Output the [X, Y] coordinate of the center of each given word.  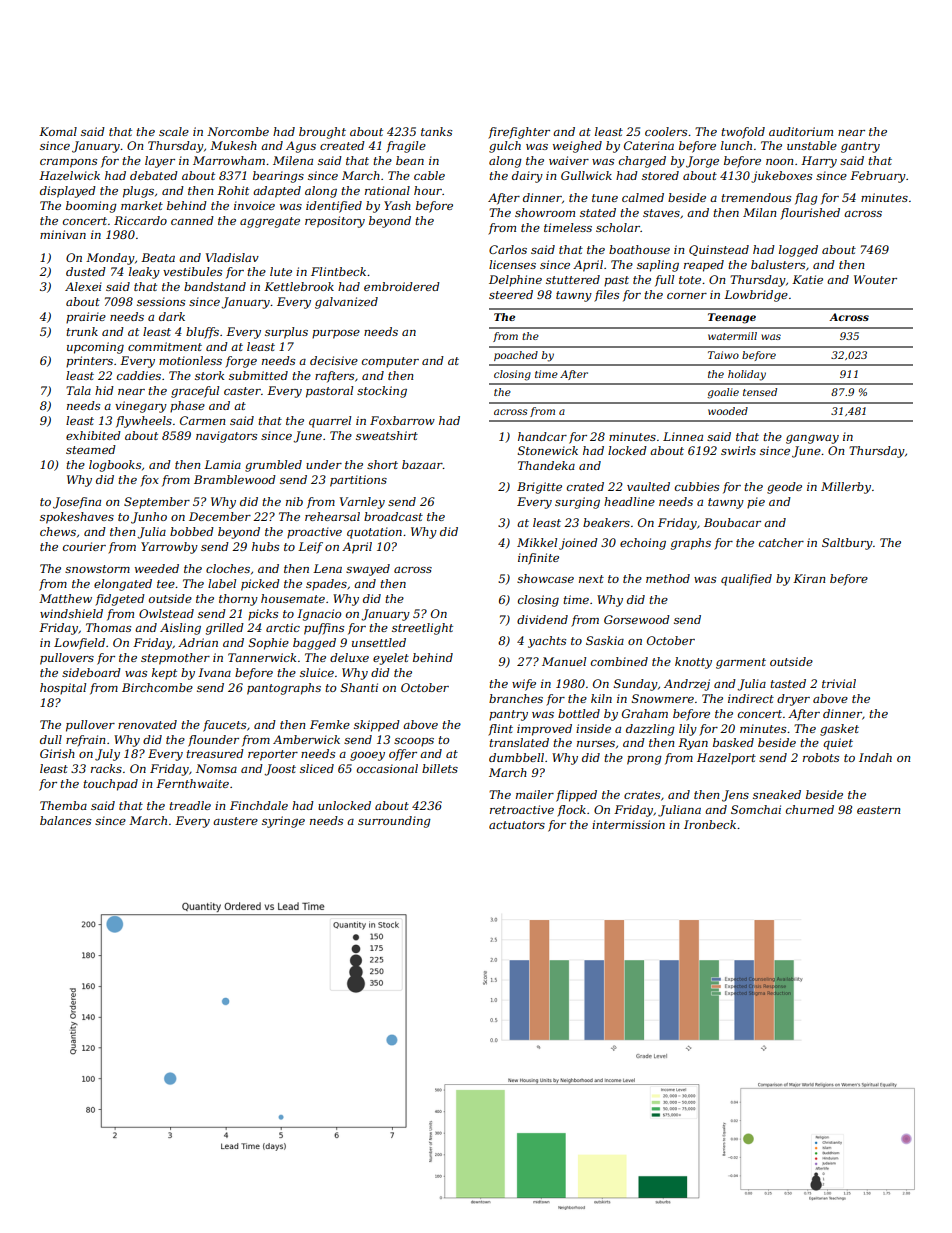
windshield [71, 613]
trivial [839, 683]
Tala [78, 390]
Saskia [605, 640]
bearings [278, 177]
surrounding [394, 822]
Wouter [875, 279]
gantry [860, 147]
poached [516, 356]
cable [429, 175]
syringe [283, 822]
